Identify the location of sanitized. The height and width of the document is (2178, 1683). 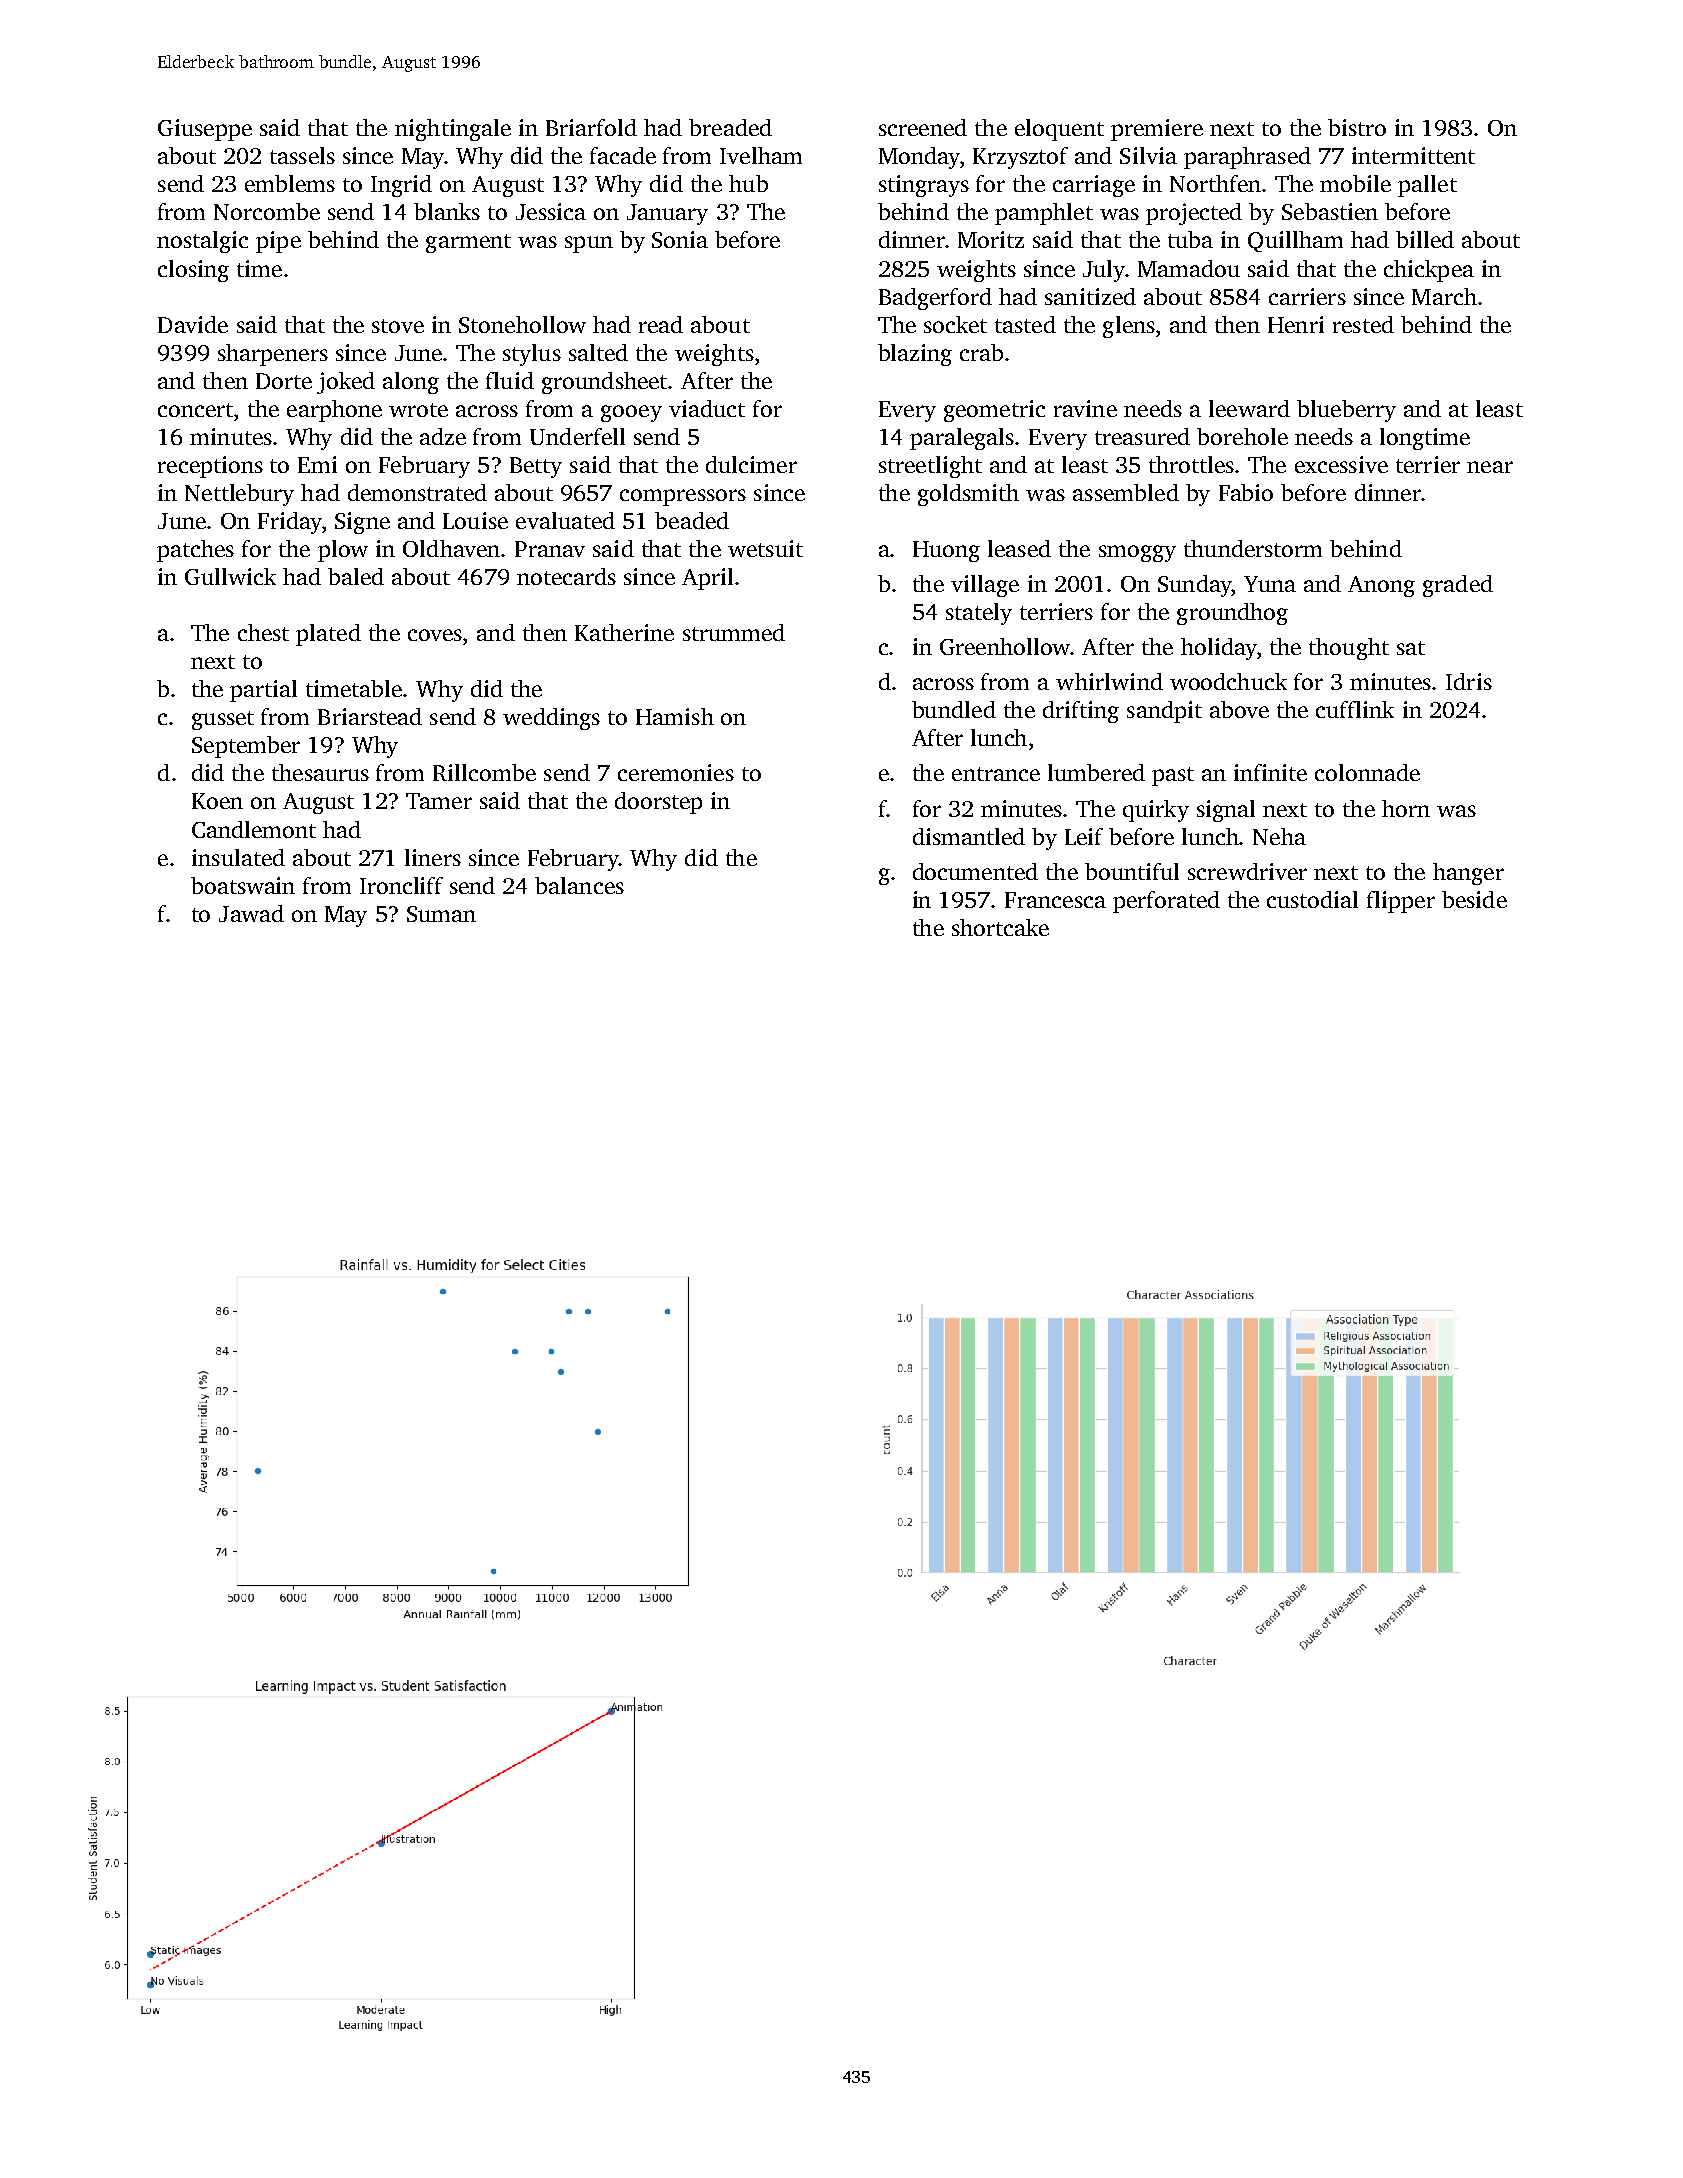
(1090, 296).
